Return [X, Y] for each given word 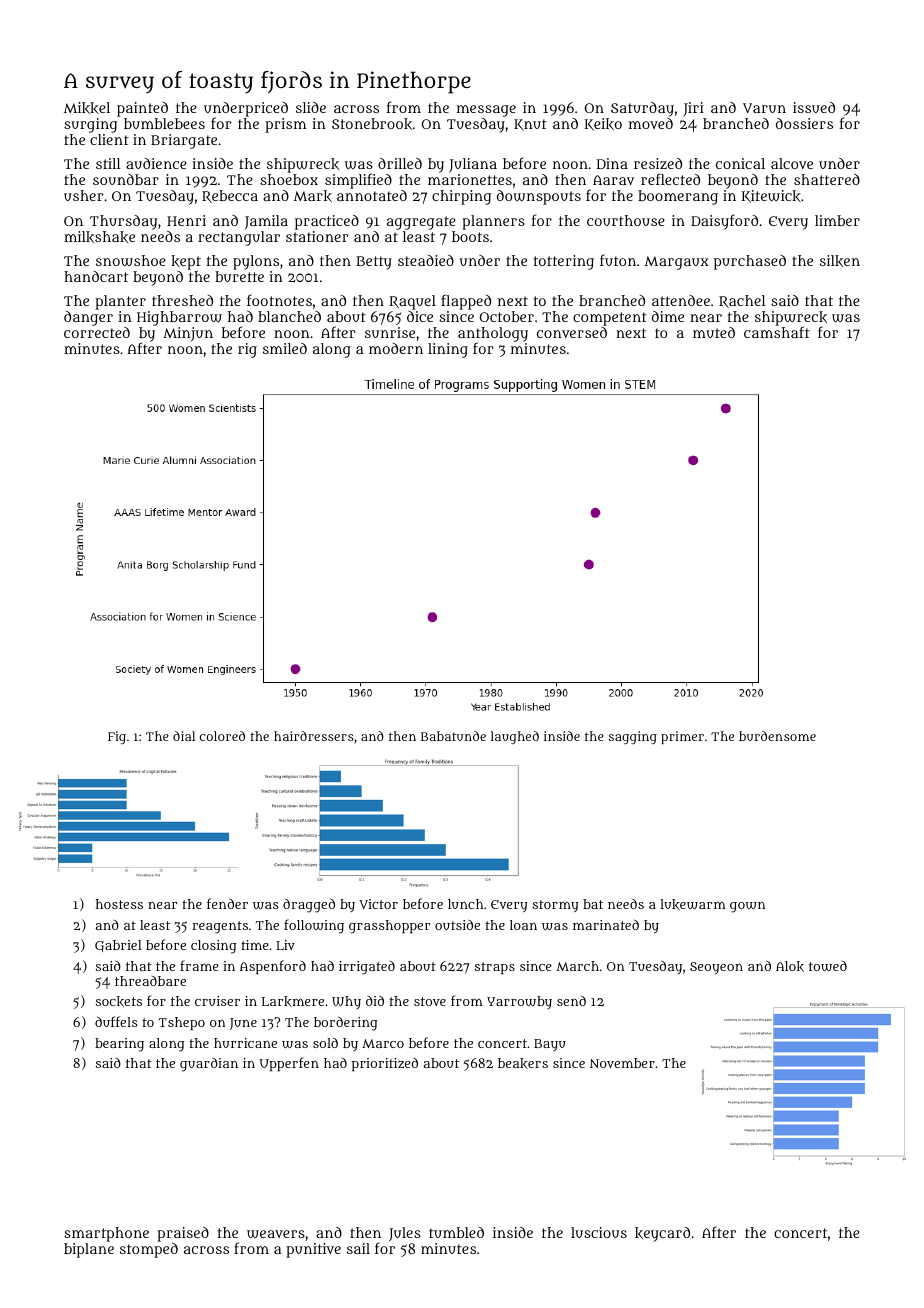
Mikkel [87, 108]
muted [714, 332]
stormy [556, 906]
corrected [97, 332]
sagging [633, 737]
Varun [764, 108]
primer [682, 737]
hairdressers [314, 736]
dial [184, 736]
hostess [119, 904]
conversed [572, 332]
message [486, 111]
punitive [313, 1250]
